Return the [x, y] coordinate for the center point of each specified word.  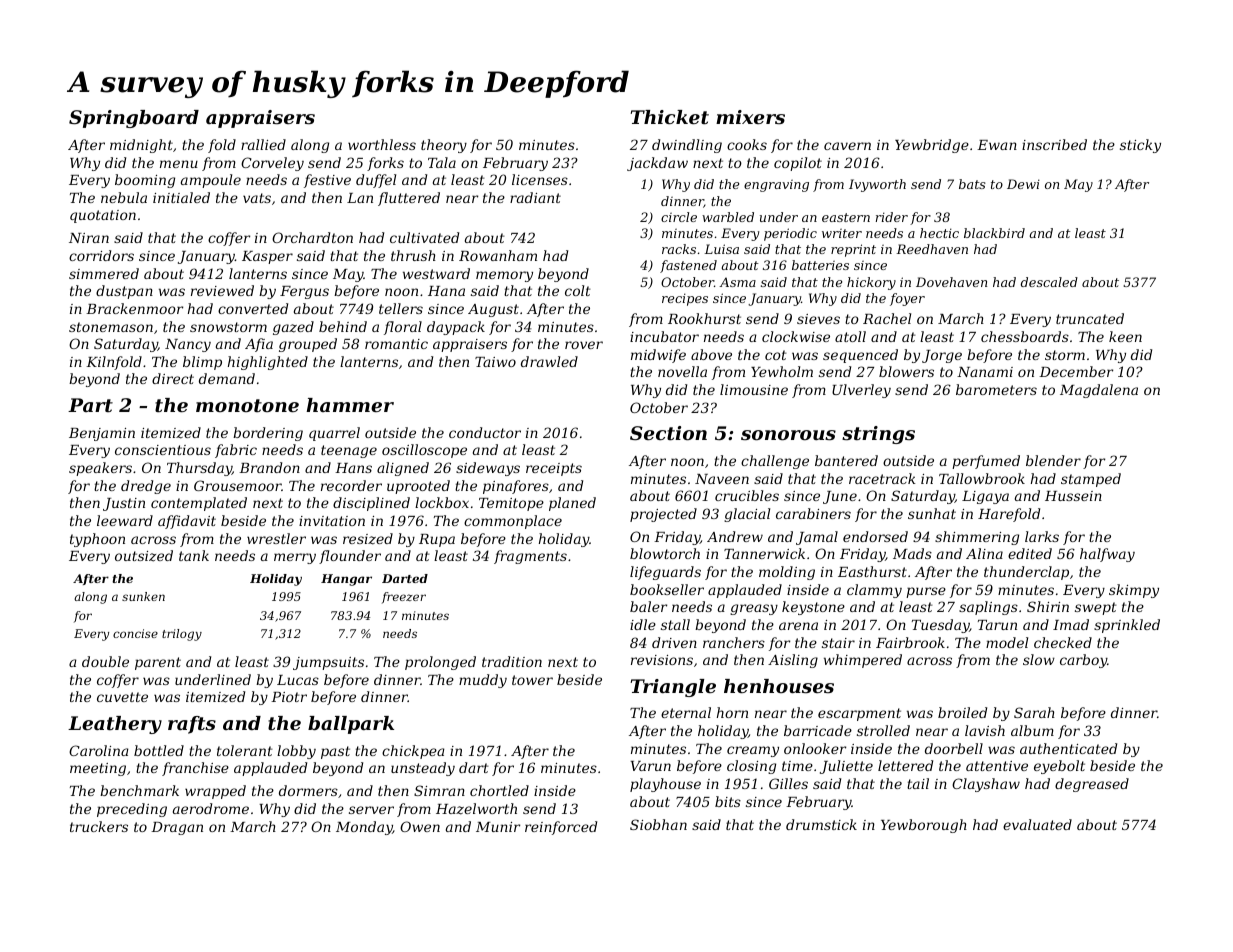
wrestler [276, 538]
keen [1125, 336]
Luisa [721, 249]
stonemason [111, 327]
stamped [1091, 480]
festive [327, 181]
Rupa [437, 540]
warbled [728, 217]
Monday [364, 828]
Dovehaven [951, 282]
